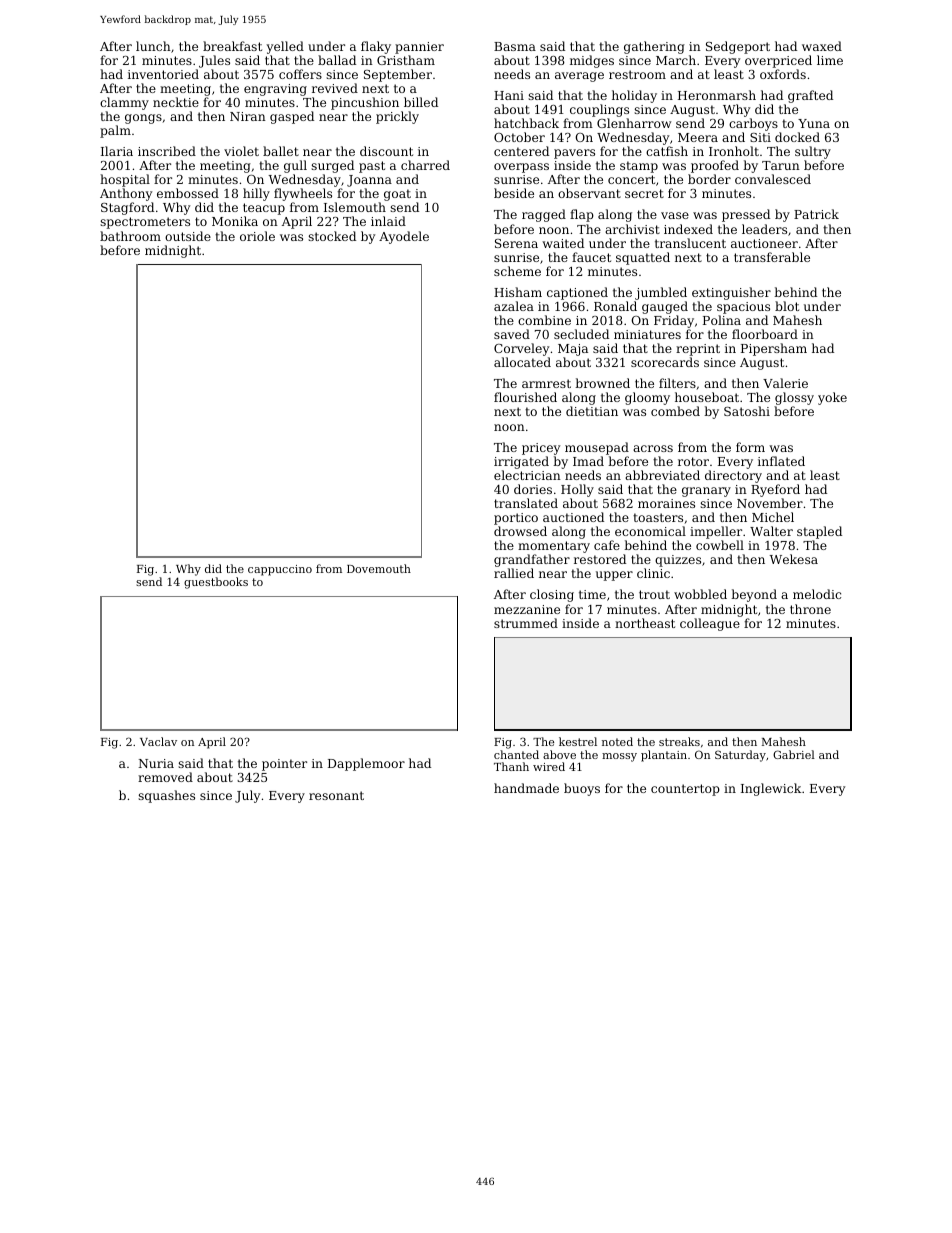  I want to click on discount, so click(386, 151).
